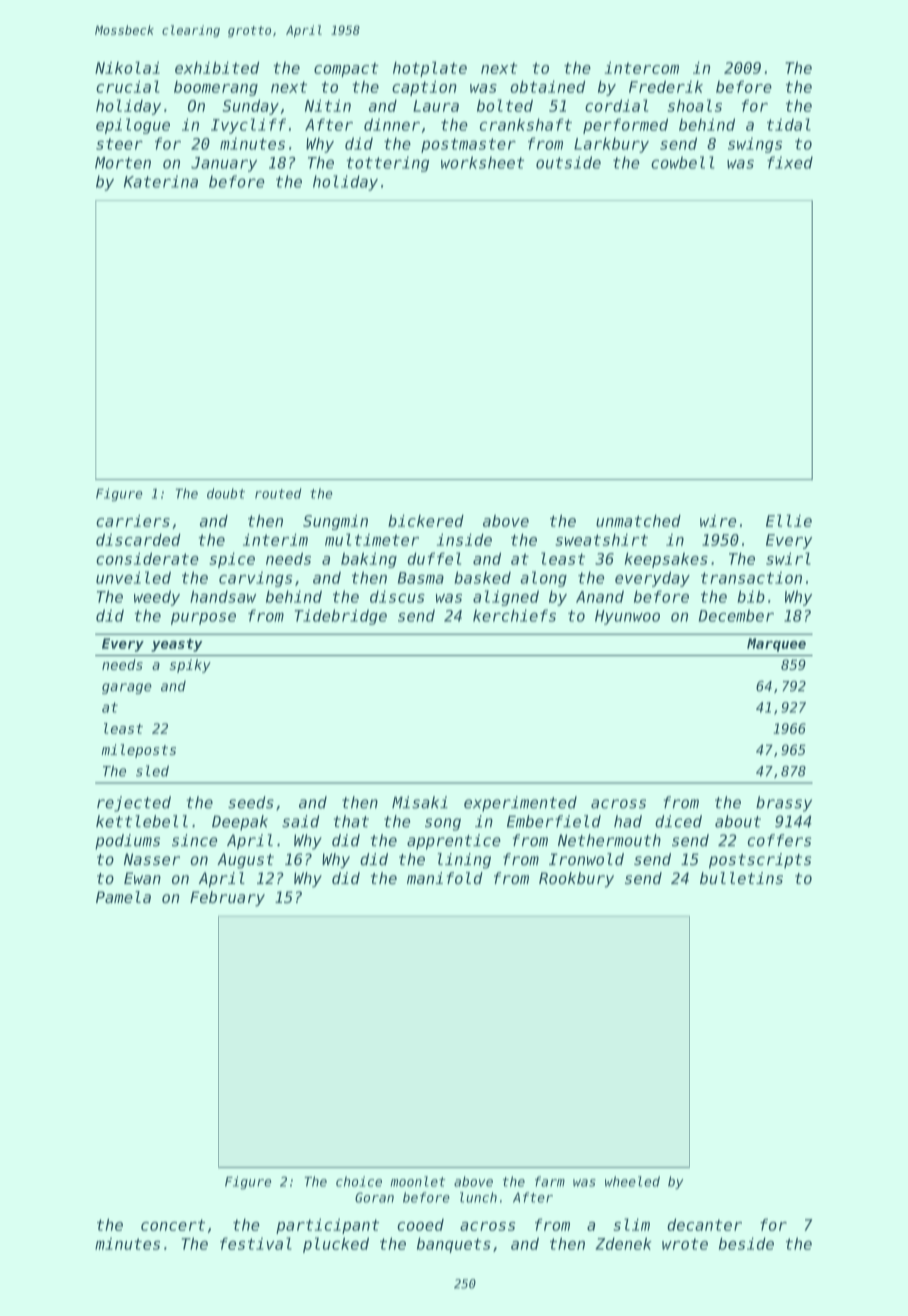 The height and width of the screenshot is (1316, 908). What do you see at coordinates (224, 164) in the screenshot?
I see `January` at bounding box center [224, 164].
